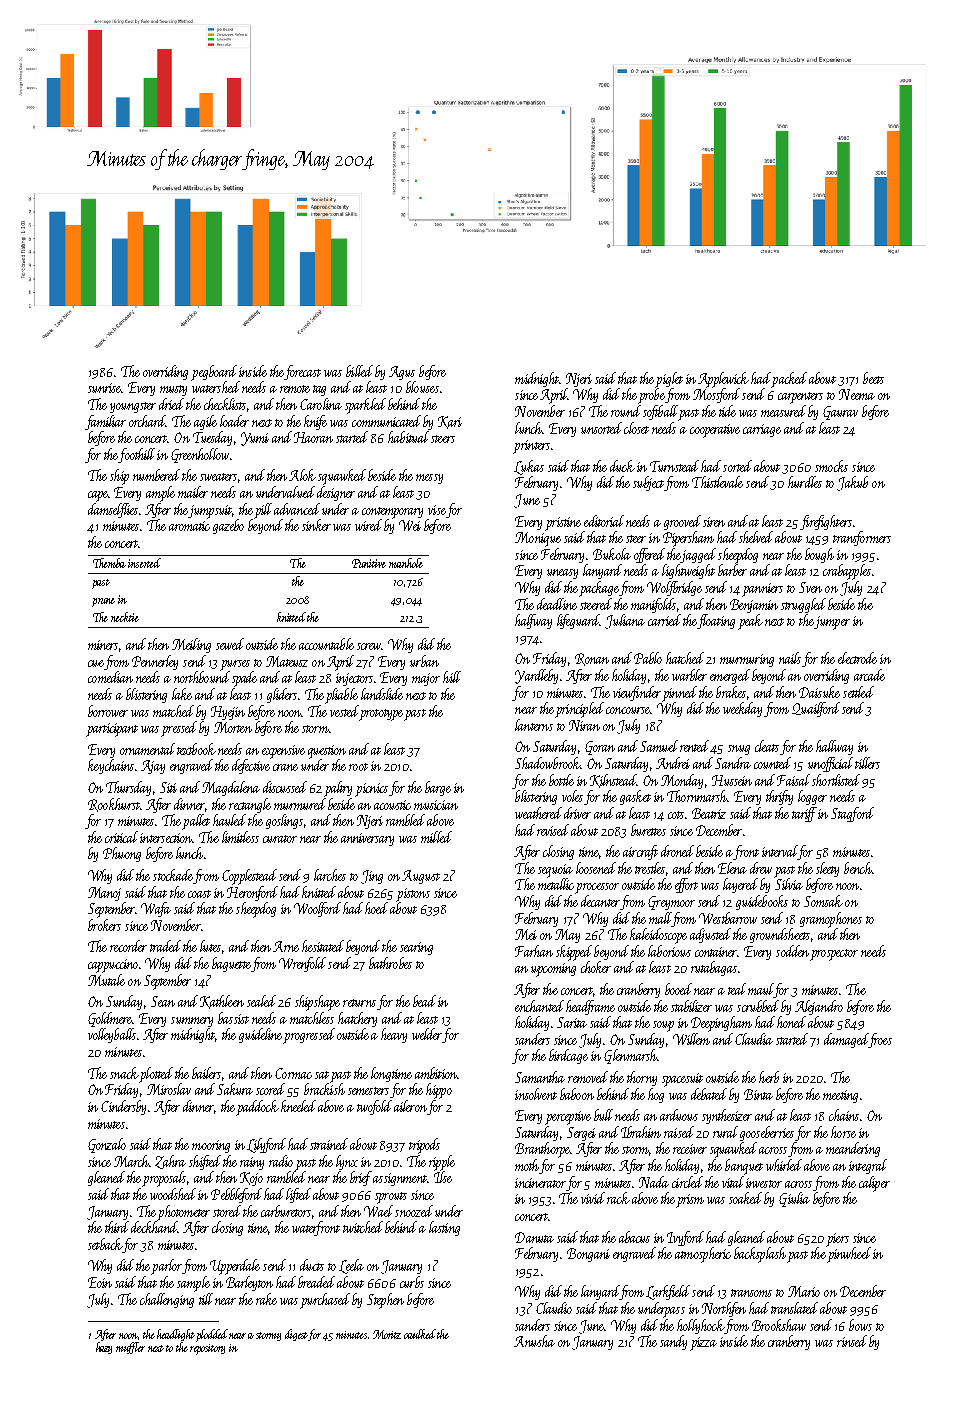 The image size is (980, 1419). Describe the element at coordinates (105, 388) in the screenshot. I see `sunrise` at that location.
